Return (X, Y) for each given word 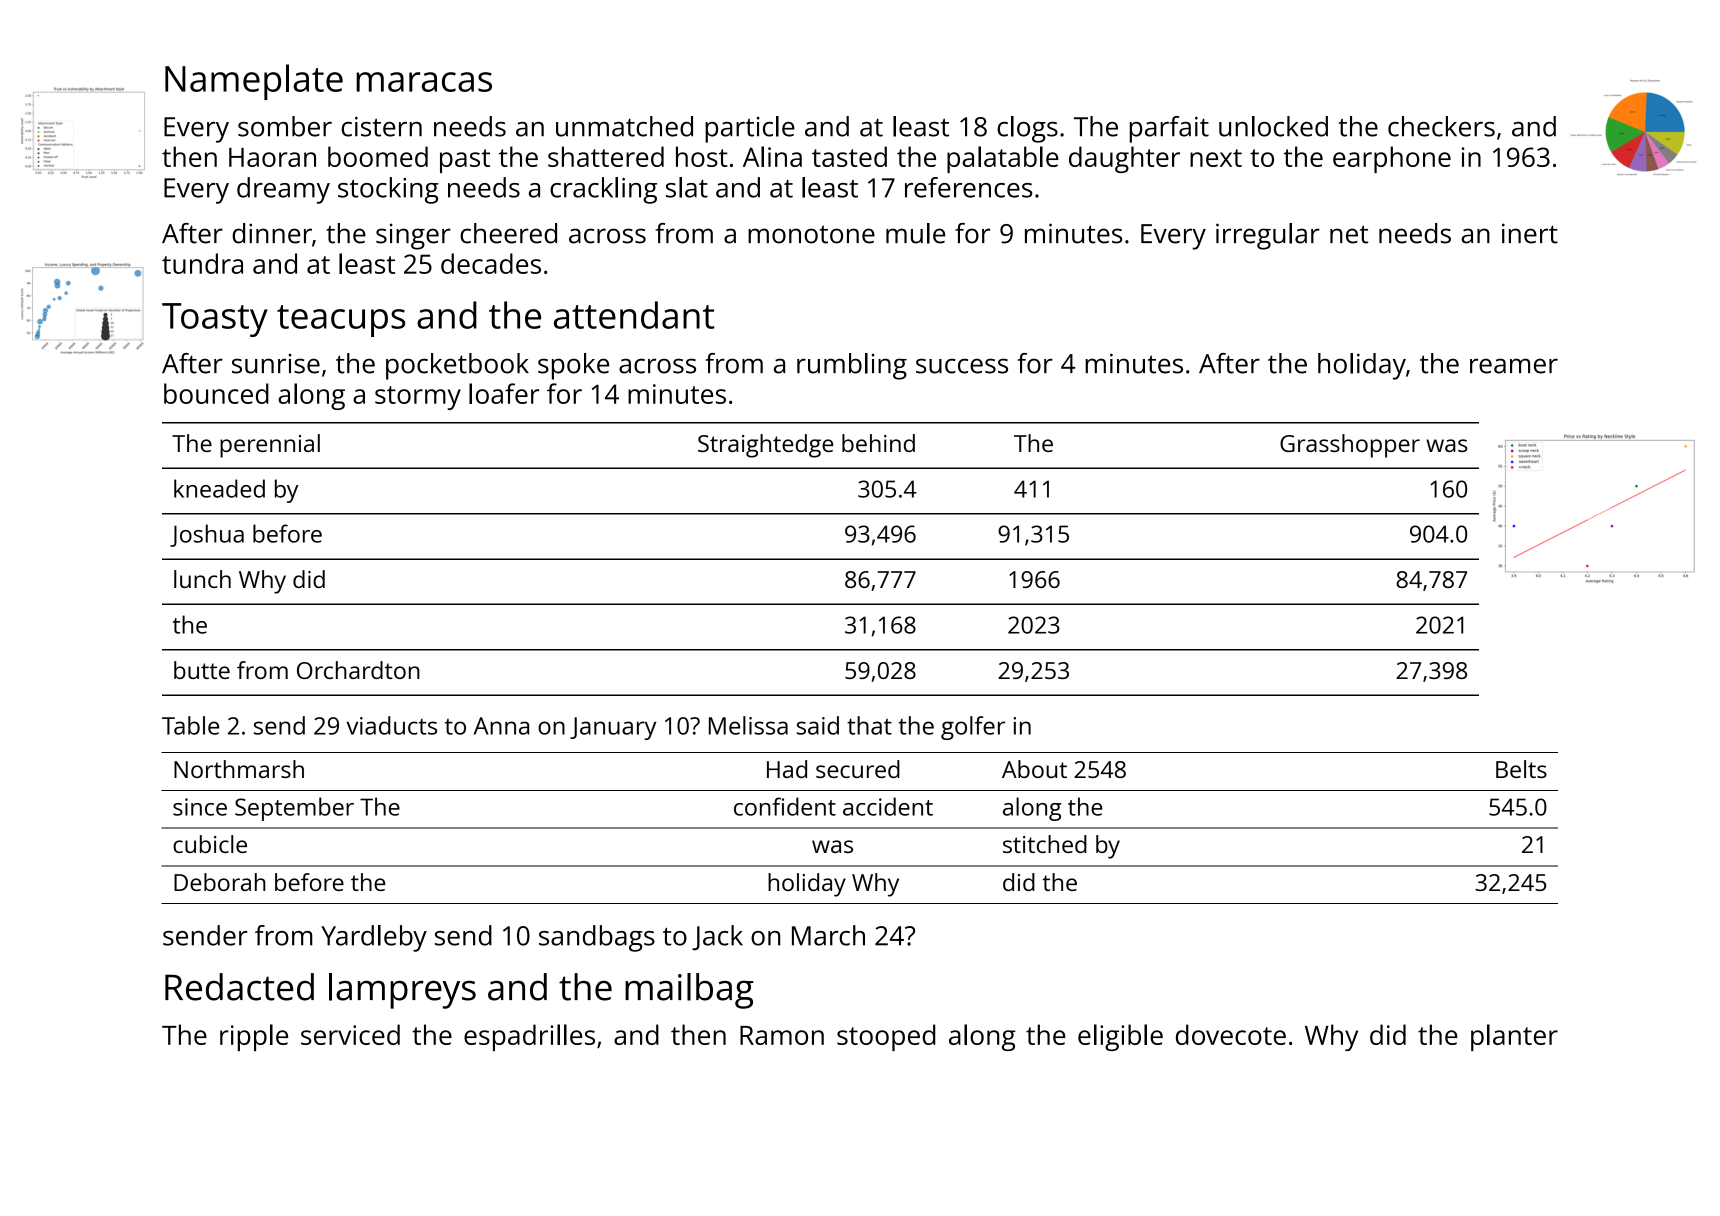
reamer (1514, 366)
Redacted (239, 987)
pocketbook (457, 366)
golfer (973, 728)
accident (888, 806)
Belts (1521, 769)
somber (285, 126)
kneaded (219, 488)
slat (687, 187)
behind (878, 443)
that (869, 725)
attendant (634, 315)
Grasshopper (1350, 446)
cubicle (210, 844)
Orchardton (358, 670)
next (1216, 158)
